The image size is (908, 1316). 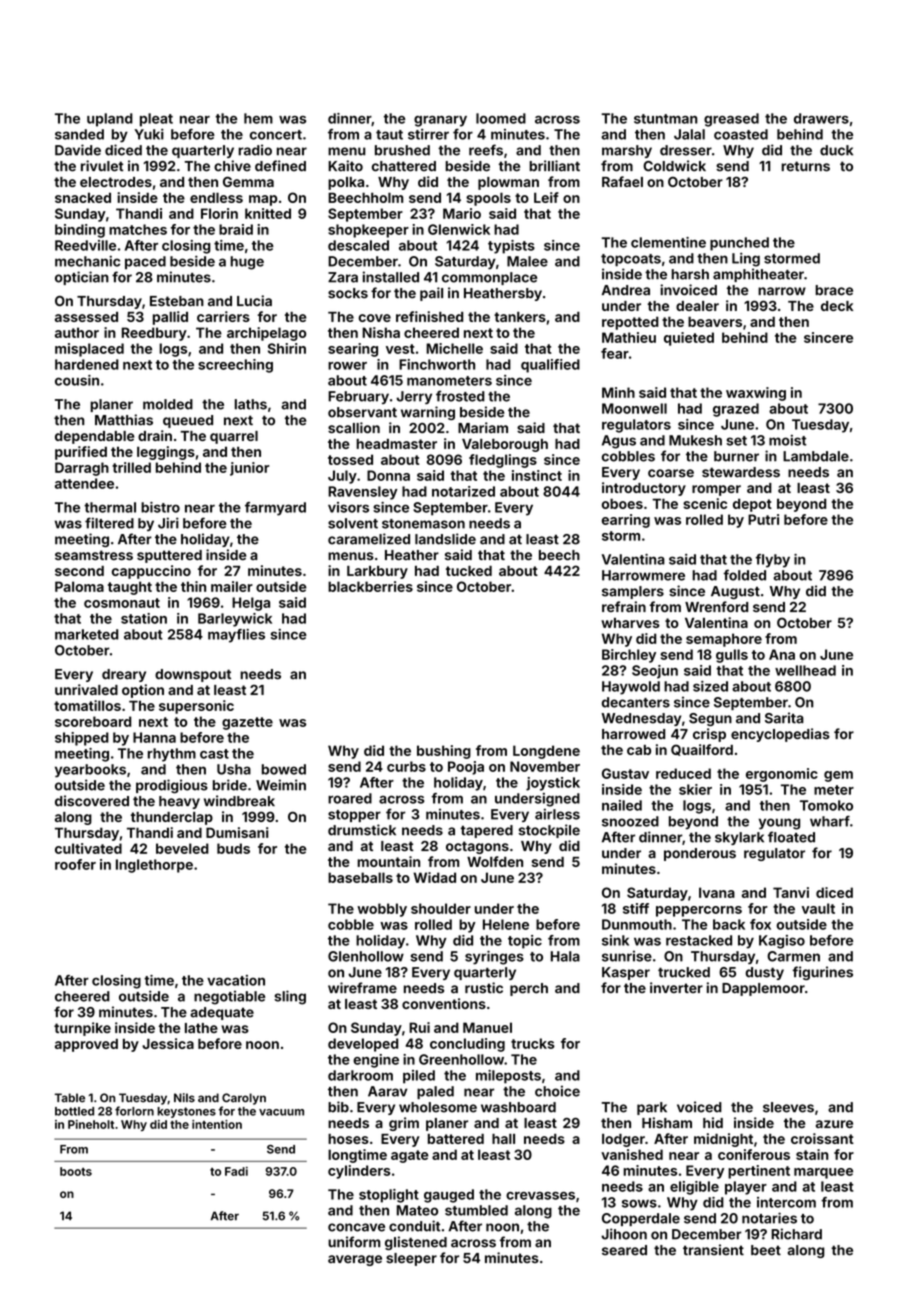 I want to click on molded, so click(x=168, y=404).
